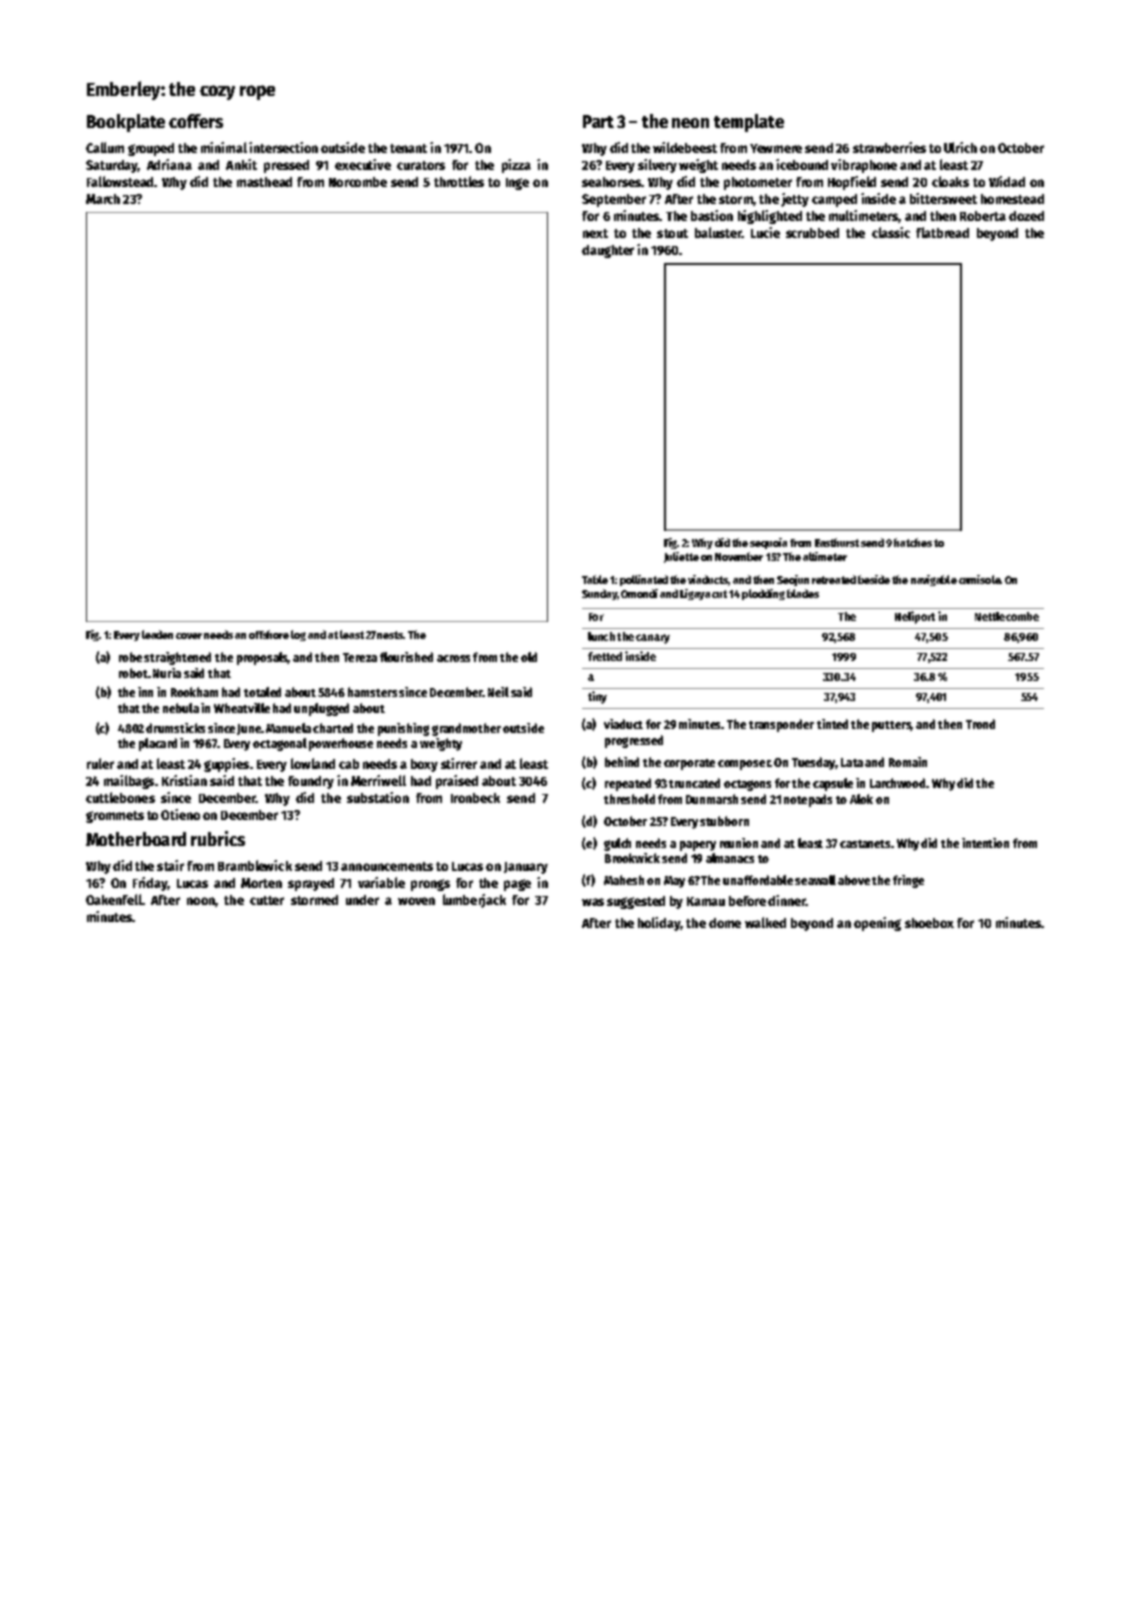 Image resolution: width=1130 pixels, height=1599 pixels. What do you see at coordinates (201, 901) in the screenshot?
I see `noon` at bounding box center [201, 901].
